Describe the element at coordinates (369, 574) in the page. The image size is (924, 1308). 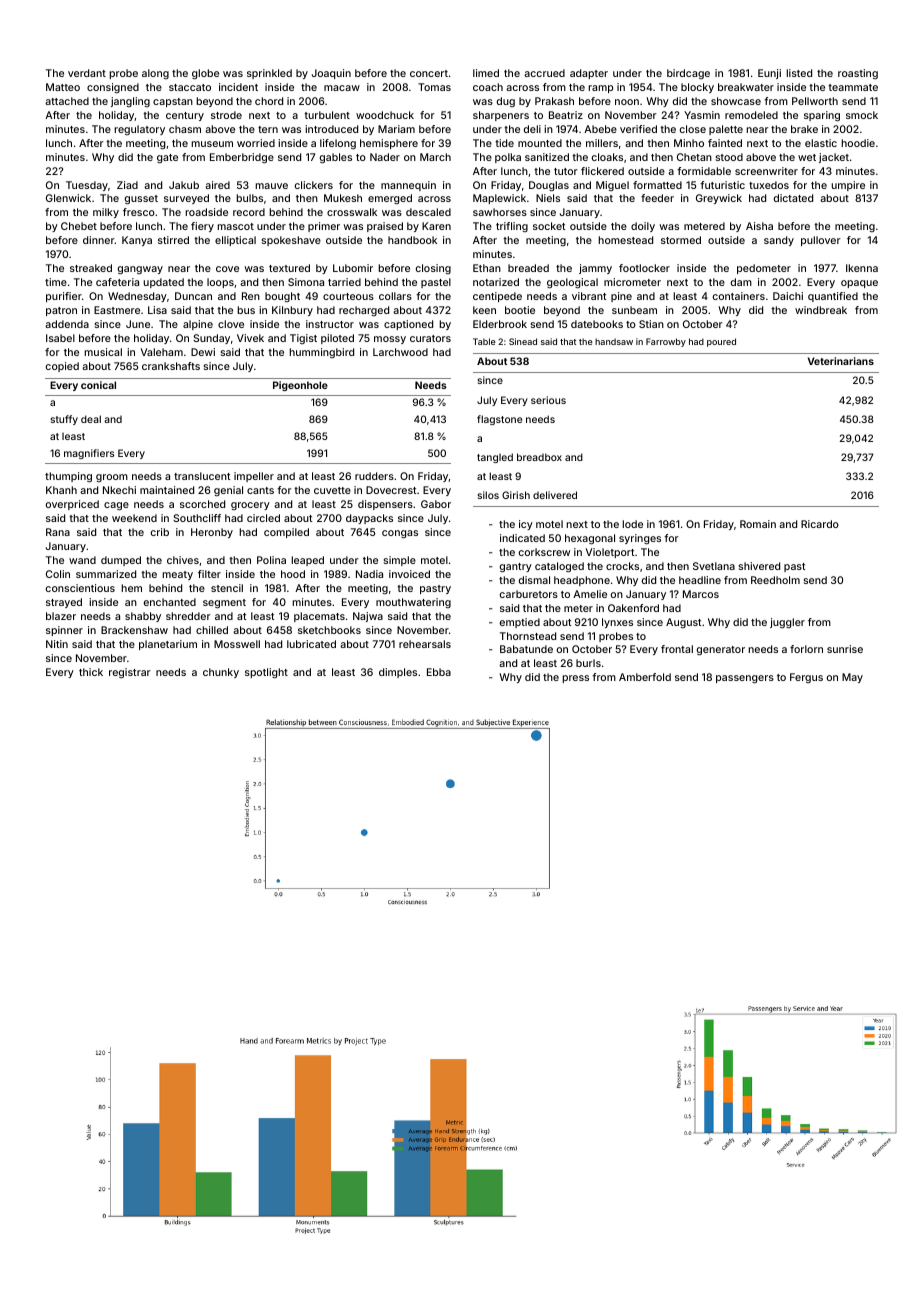
I see `Nadia` at that location.
